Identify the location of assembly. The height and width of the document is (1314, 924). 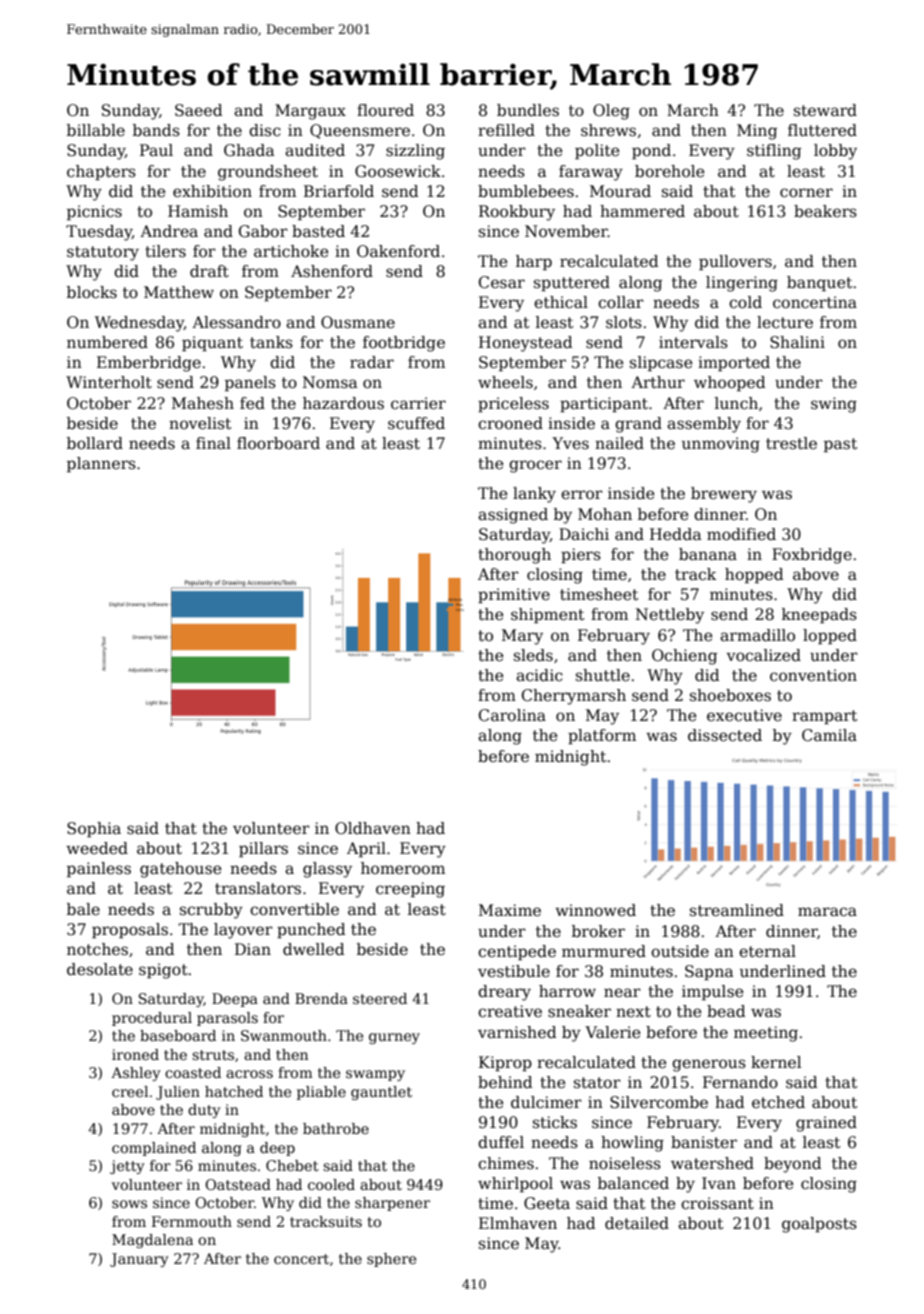
(704, 425).
